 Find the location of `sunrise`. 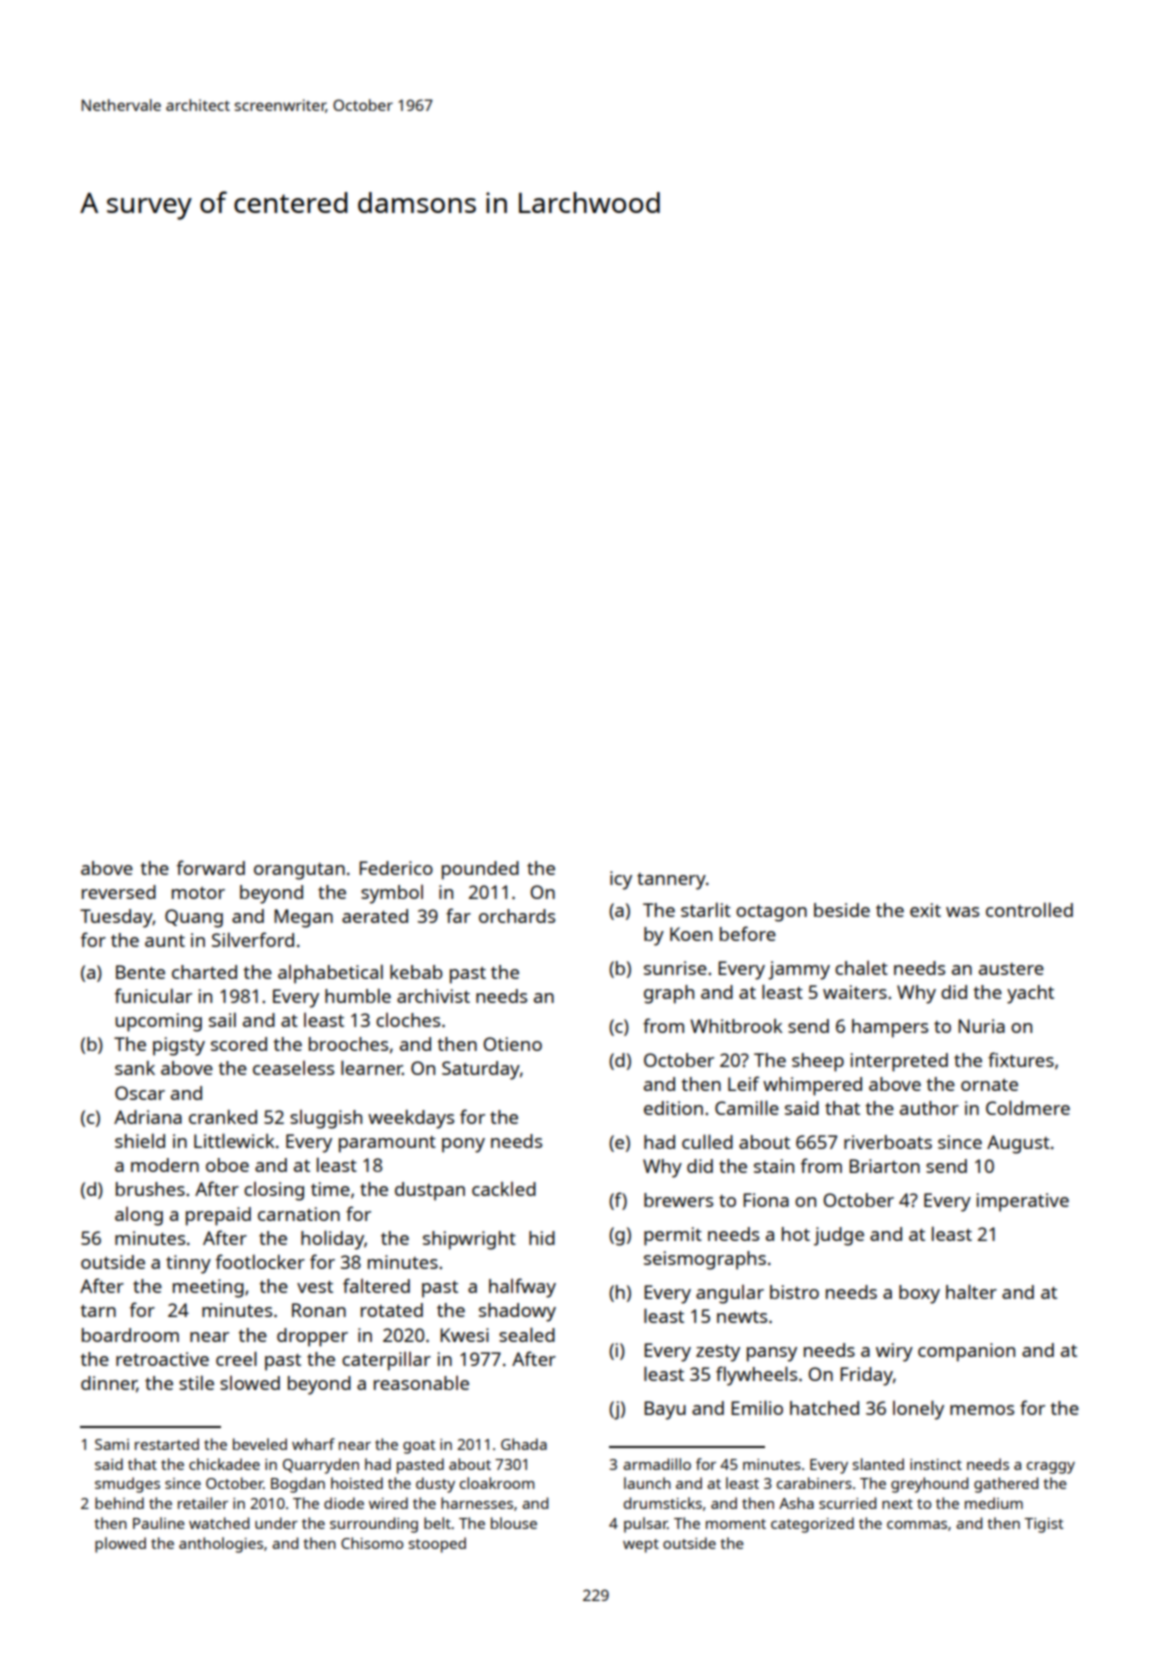

sunrise is located at coordinates (675, 968).
